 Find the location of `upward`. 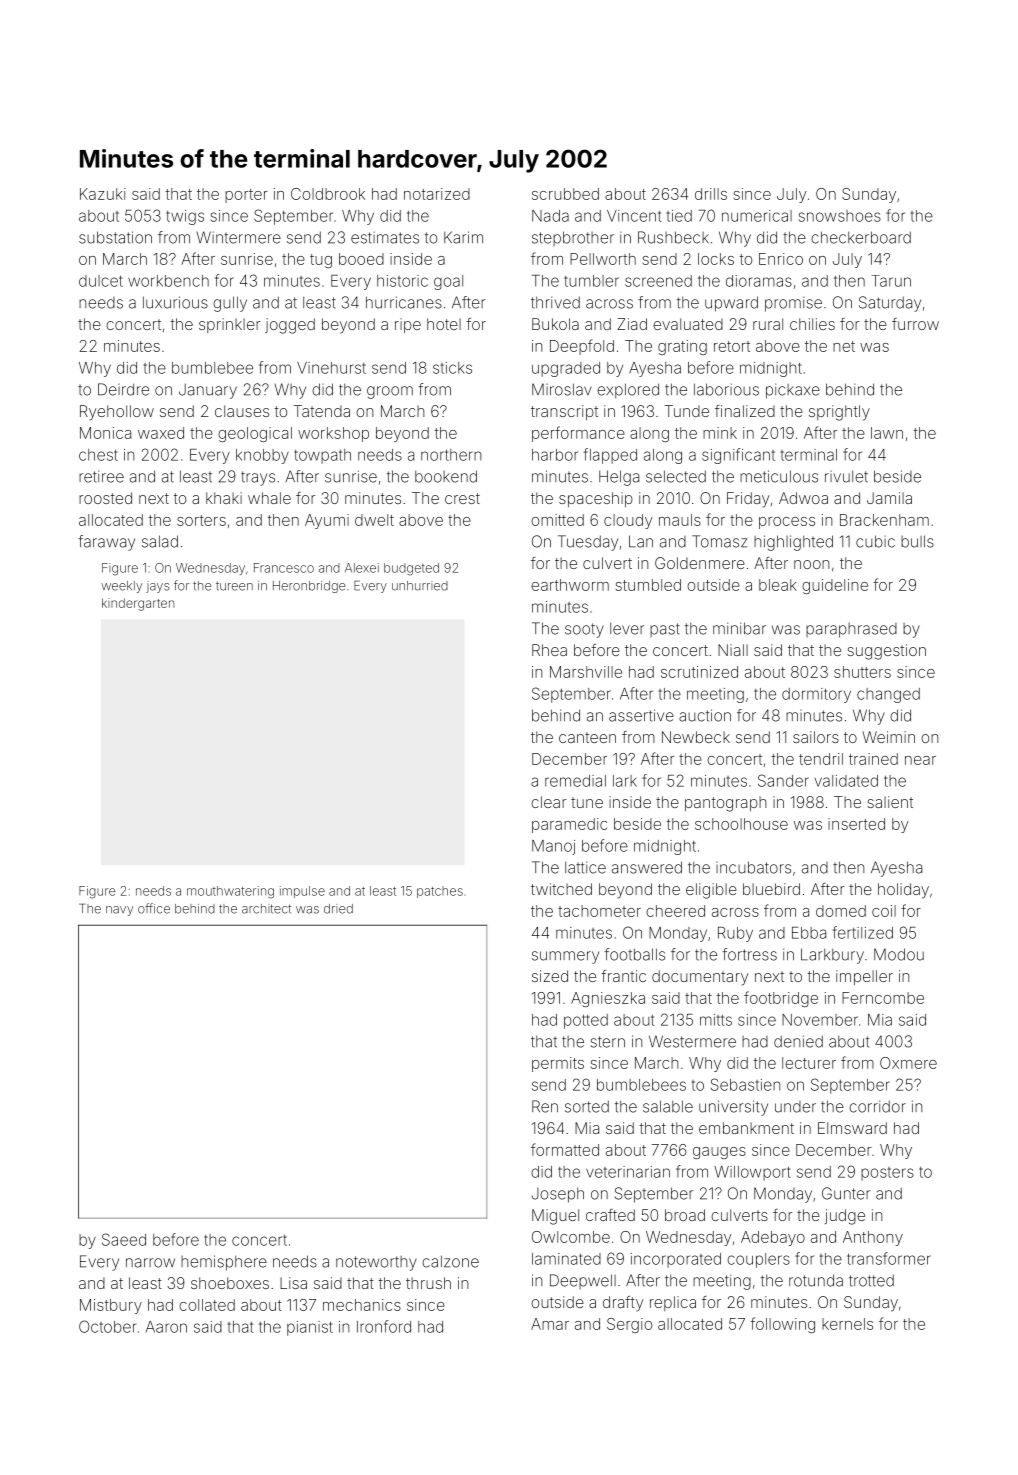

upward is located at coordinates (731, 304).
